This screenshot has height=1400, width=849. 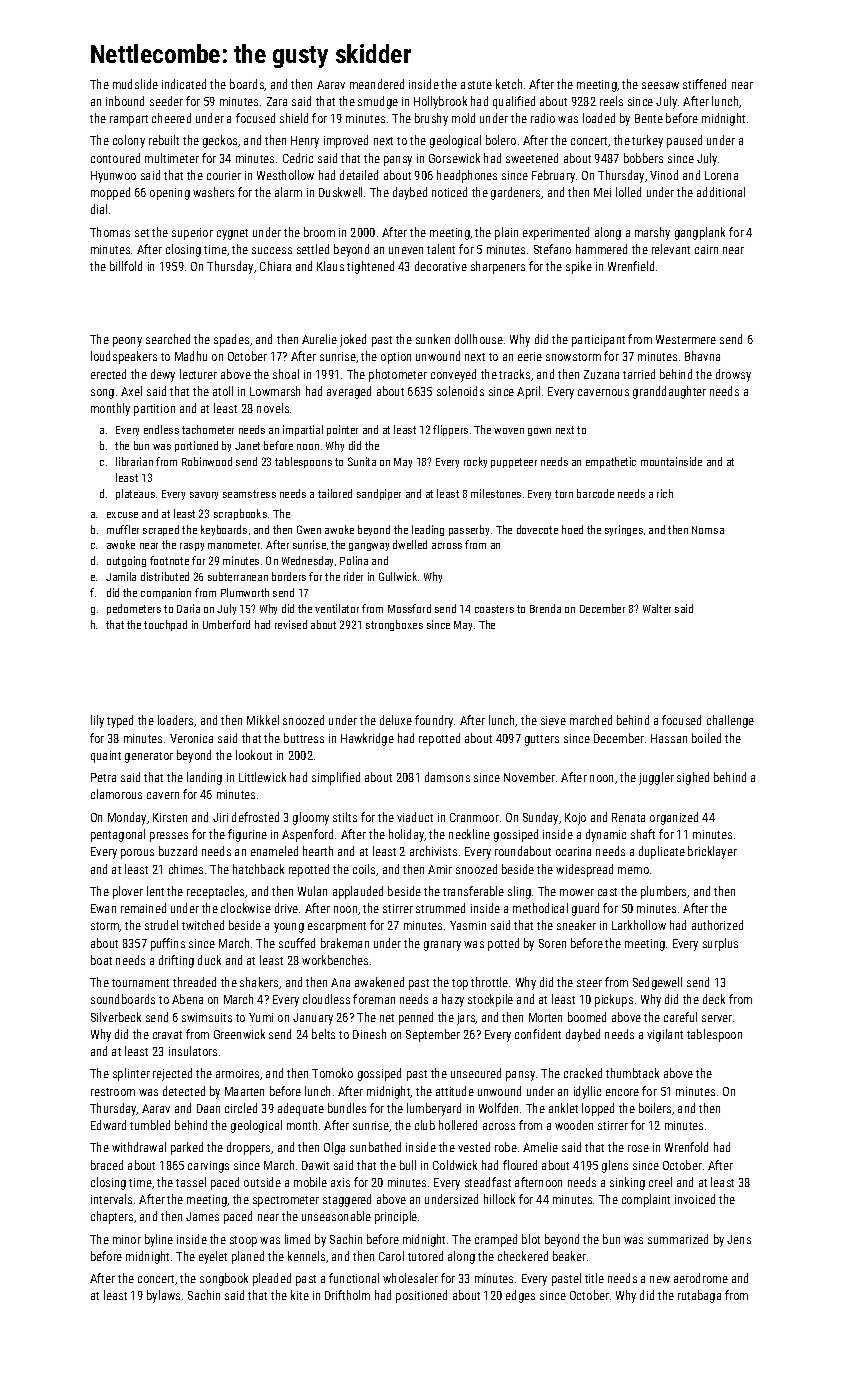 What do you see at coordinates (247, 446) in the screenshot?
I see `Janet` at bounding box center [247, 446].
